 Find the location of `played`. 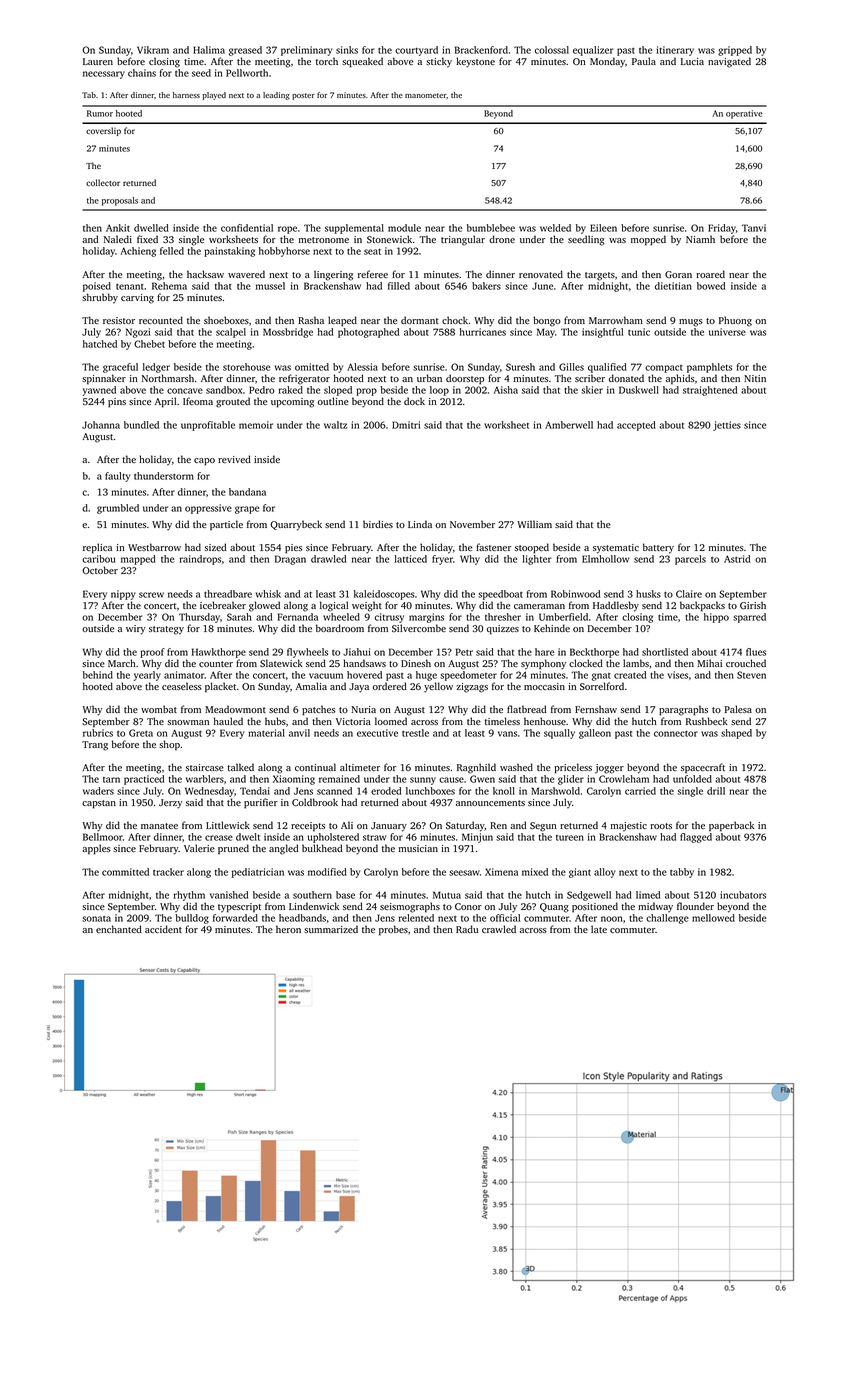

played is located at coordinates (214, 96).
